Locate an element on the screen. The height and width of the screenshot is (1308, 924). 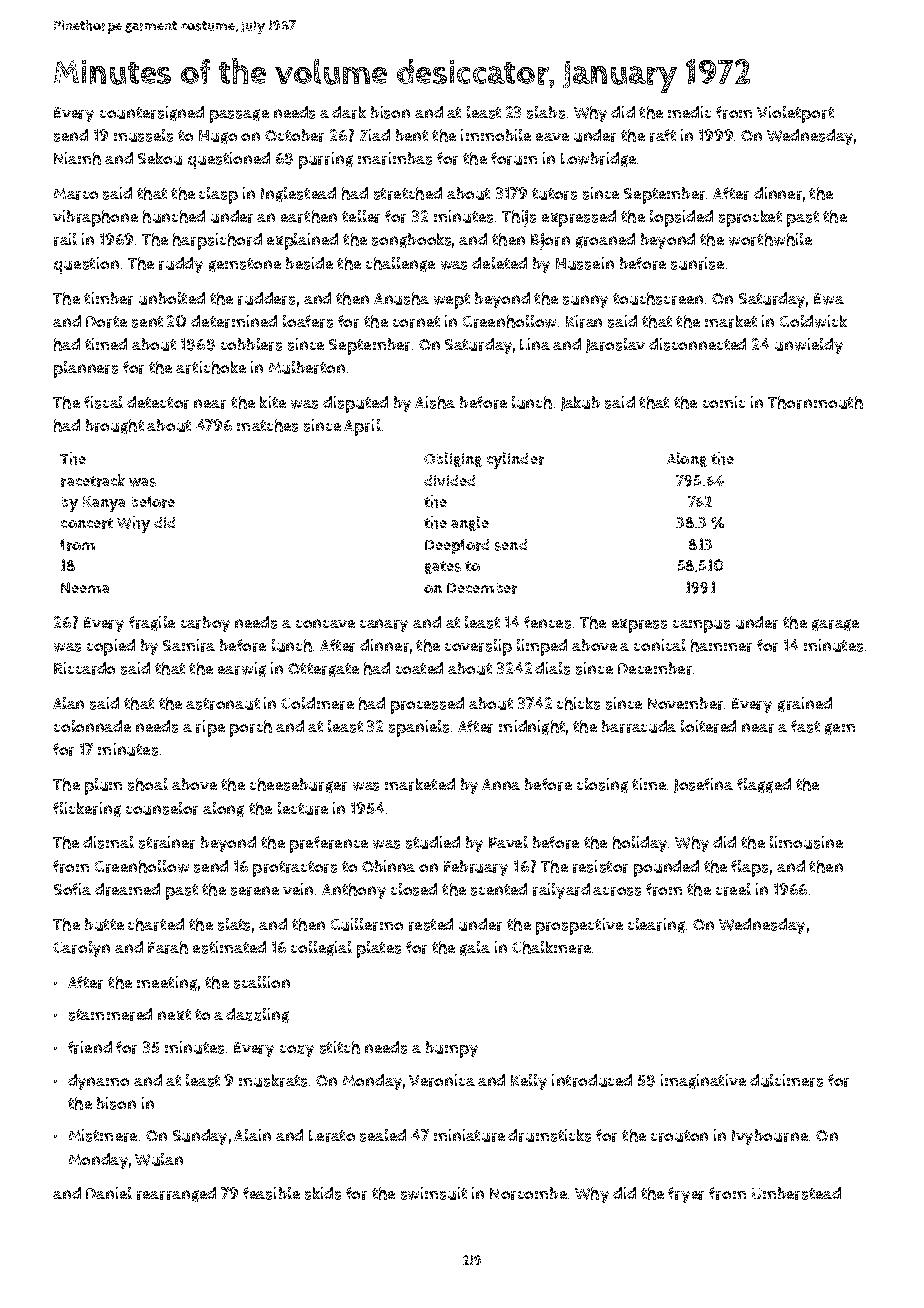
muskrats is located at coordinates (273, 1080).
